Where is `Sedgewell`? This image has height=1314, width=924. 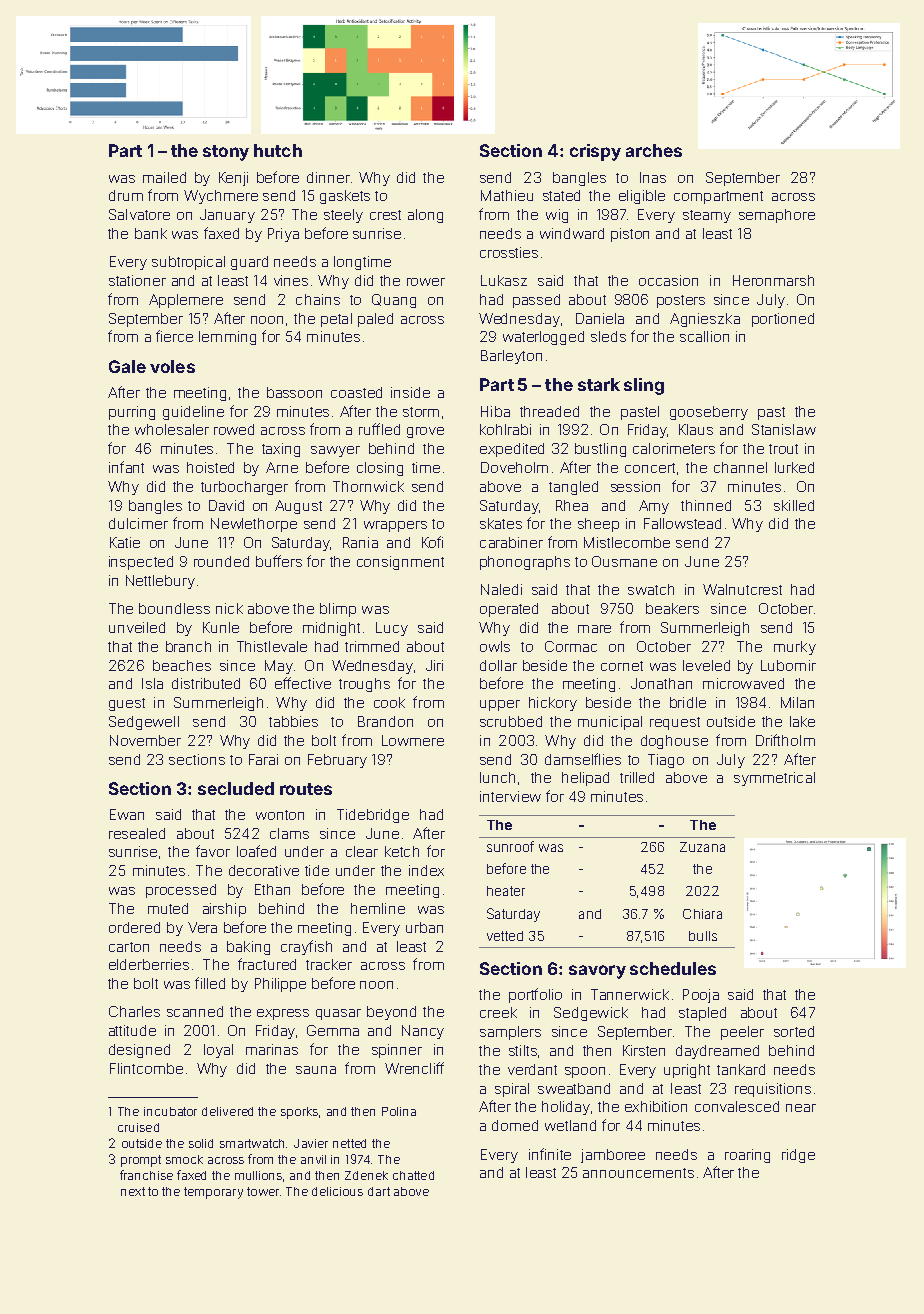 Sedgewell is located at coordinates (144, 723).
